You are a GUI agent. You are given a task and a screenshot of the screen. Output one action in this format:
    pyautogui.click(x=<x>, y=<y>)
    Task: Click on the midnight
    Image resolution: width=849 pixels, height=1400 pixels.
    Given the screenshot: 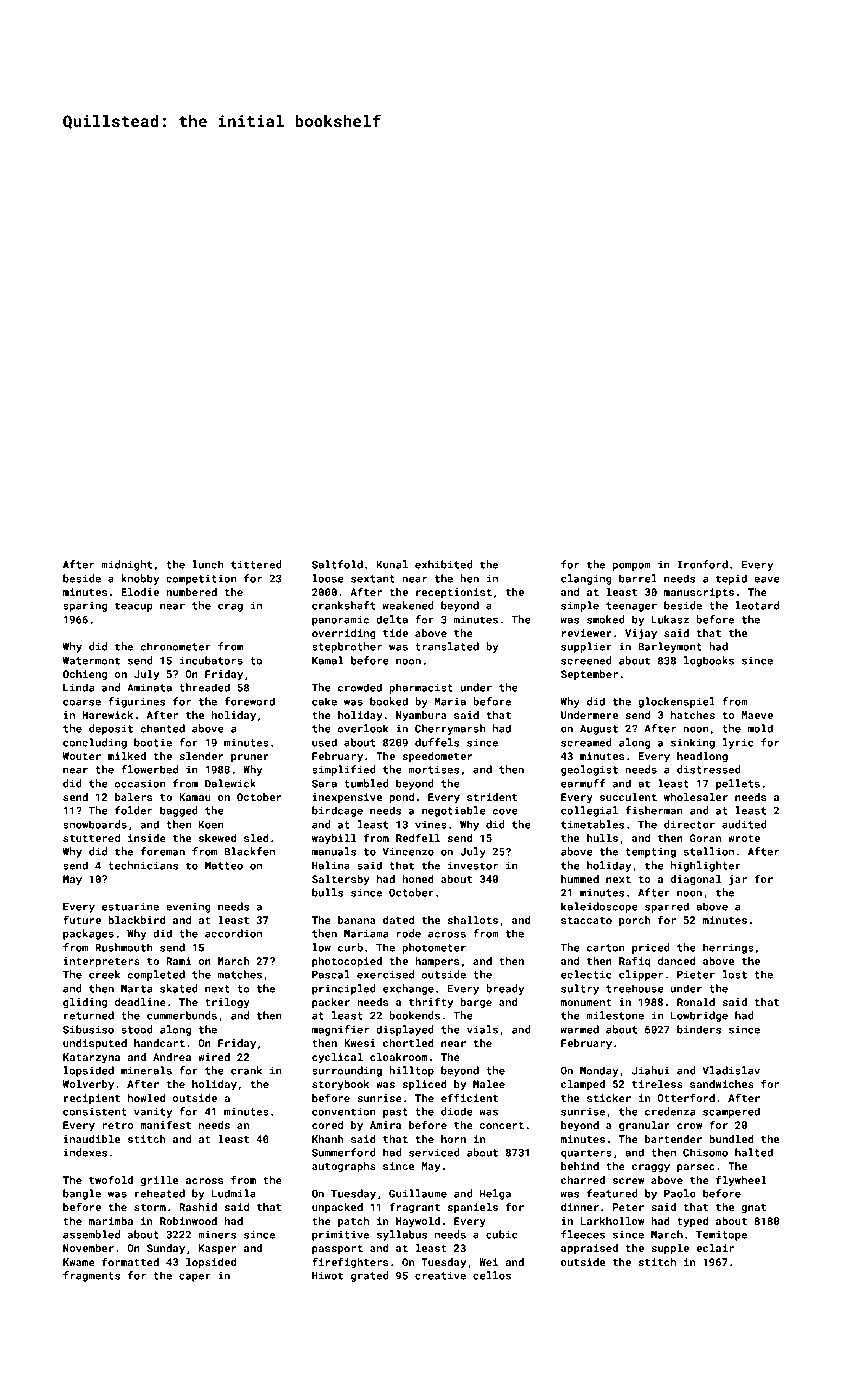 What is the action you would take?
    pyautogui.click(x=126, y=565)
